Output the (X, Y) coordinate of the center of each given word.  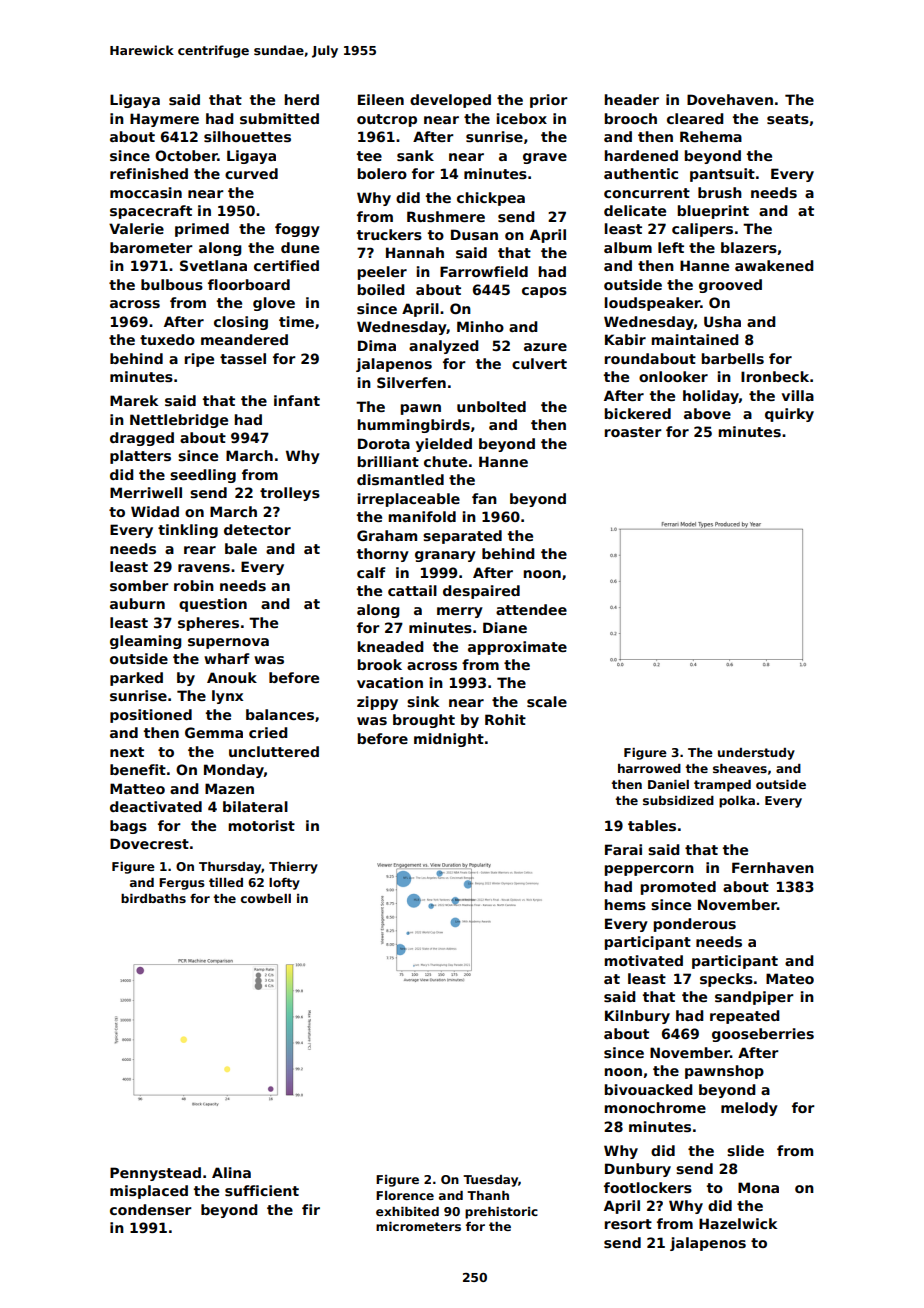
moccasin (146, 192)
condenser (151, 1209)
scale (547, 701)
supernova (228, 643)
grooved (730, 286)
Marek (134, 400)
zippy (377, 703)
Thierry (293, 868)
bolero (382, 173)
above (707, 413)
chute (445, 461)
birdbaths (153, 898)
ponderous (694, 925)
